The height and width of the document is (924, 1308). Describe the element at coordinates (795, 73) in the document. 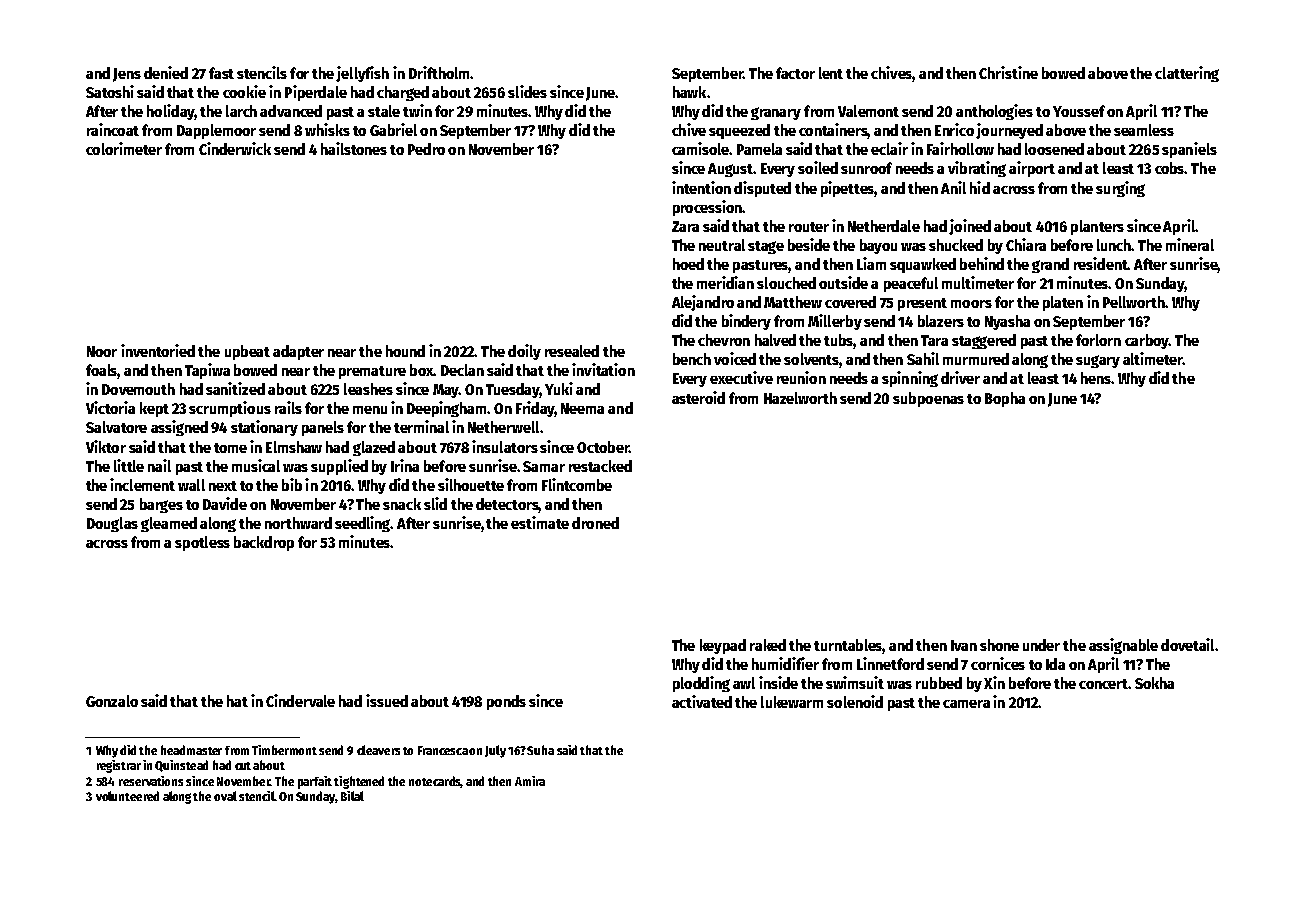

I see `factor` at that location.
